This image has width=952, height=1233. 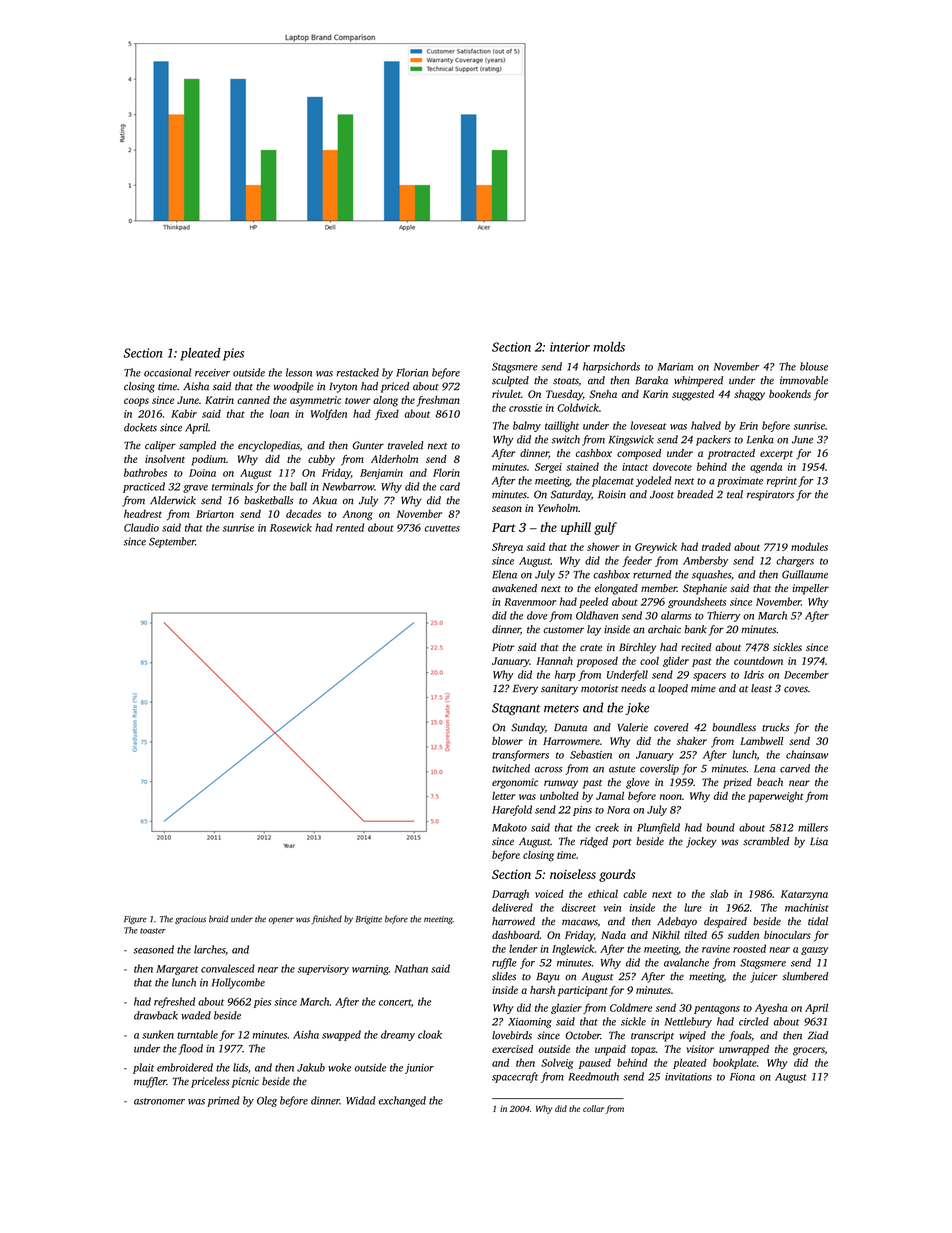 What do you see at coordinates (509, 827) in the image?
I see `Makoto` at bounding box center [509, 827].
